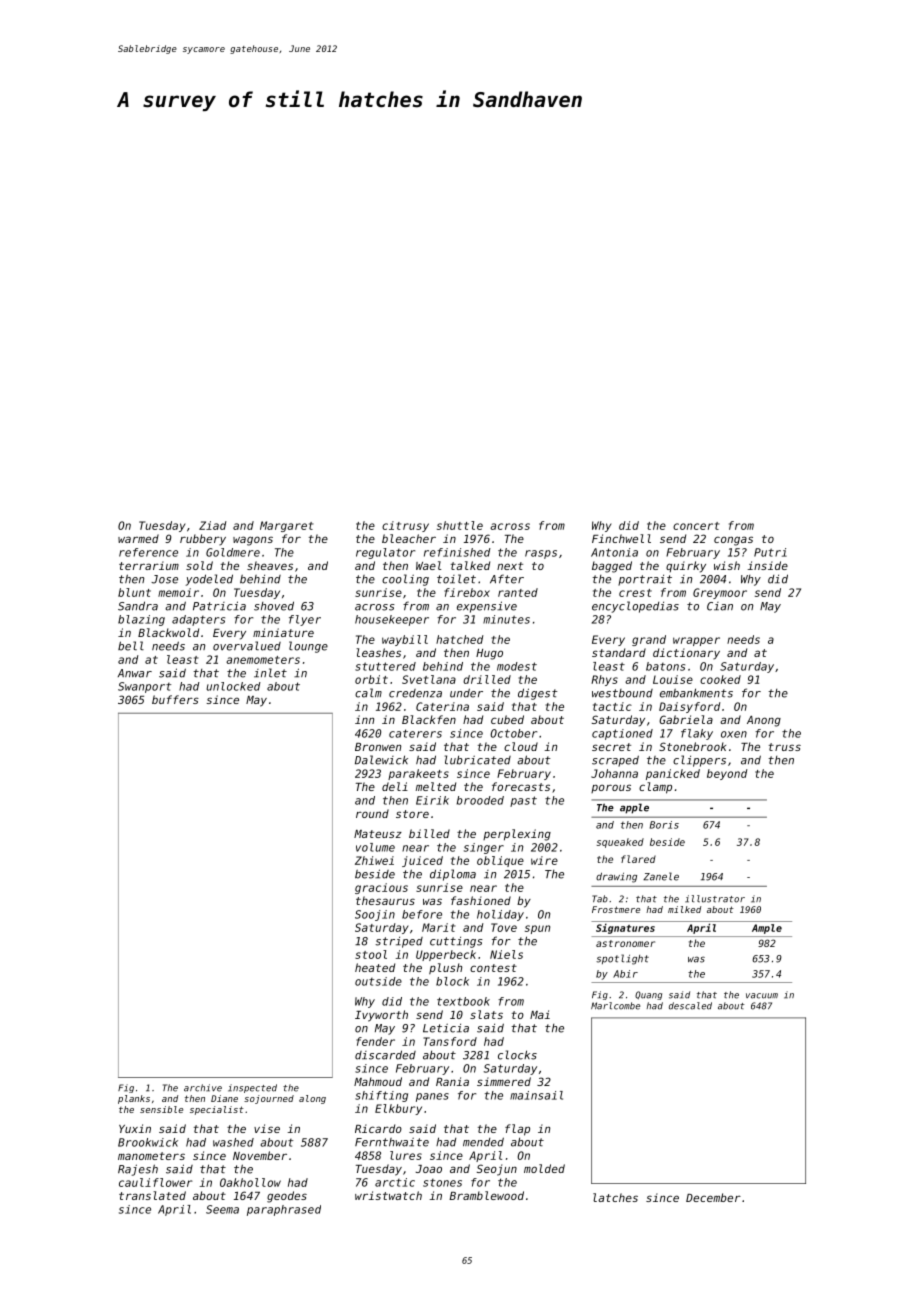 The image size is (924, 1308). What do you see at coordinates (233, 1142) in the document?
I see `washed` at bounding box center [233, 1142].
